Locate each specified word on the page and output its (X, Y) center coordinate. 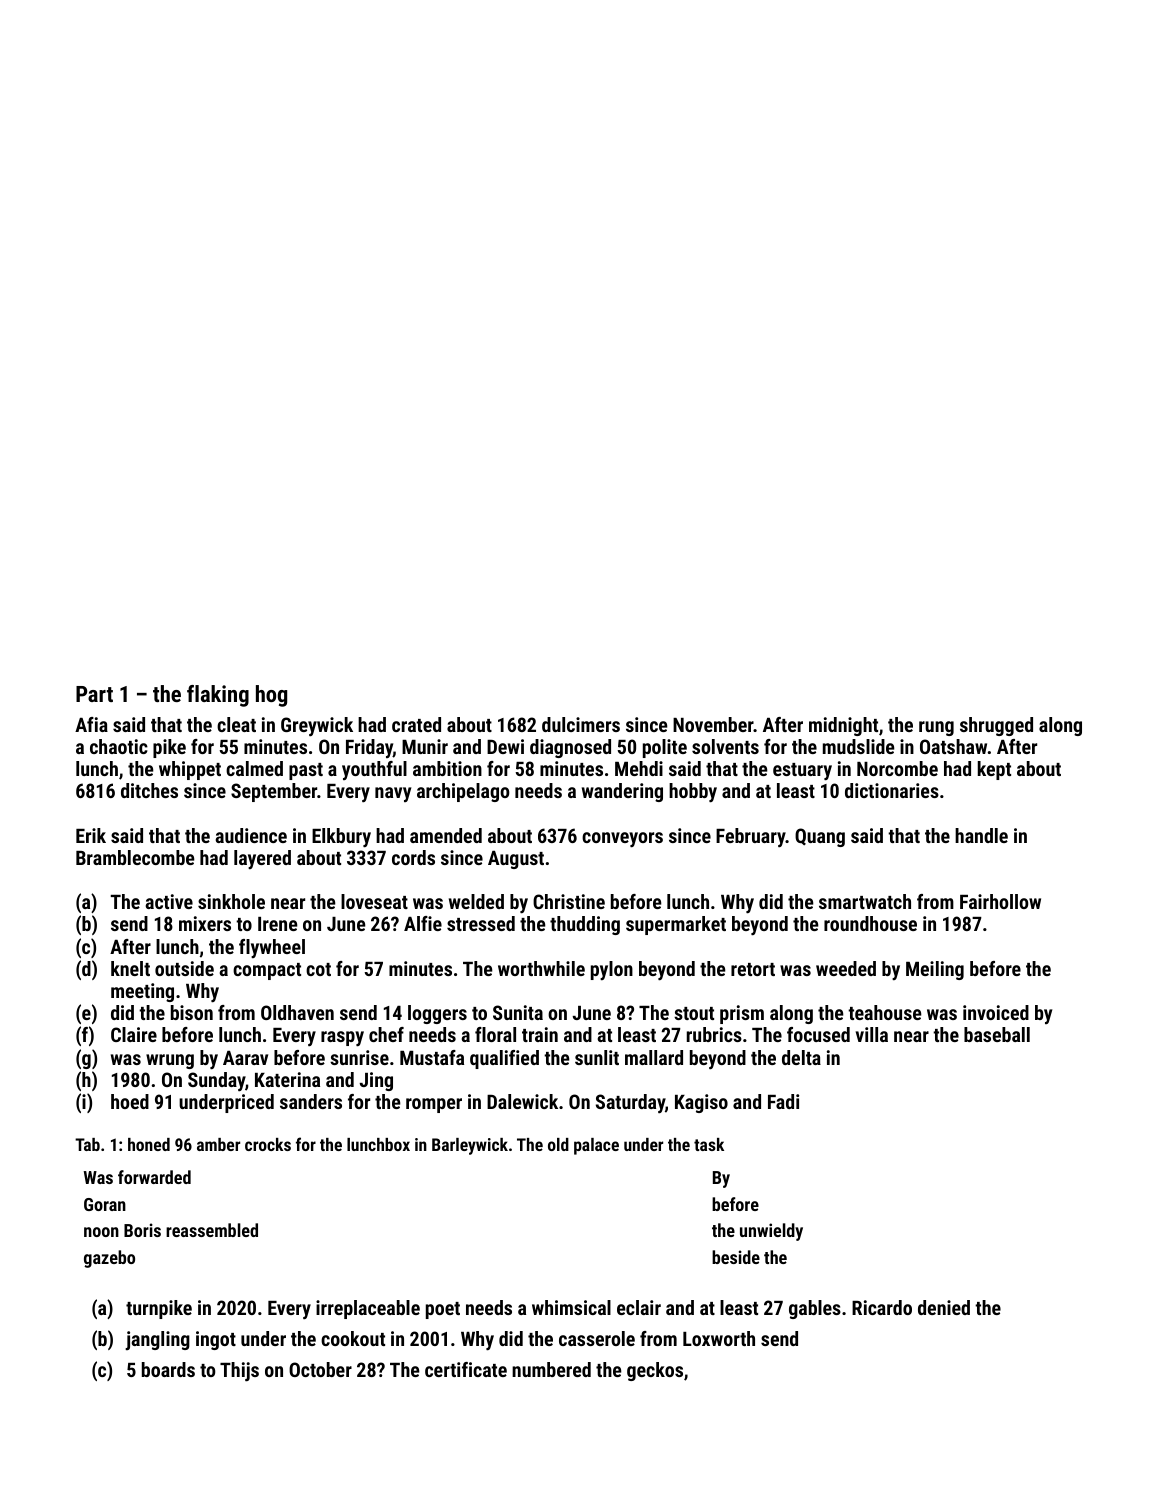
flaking (218, 696)
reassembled (212, 1230)
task (709, 1144)
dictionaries (892, 790)
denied (944, 1307)
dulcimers (581, 724)
